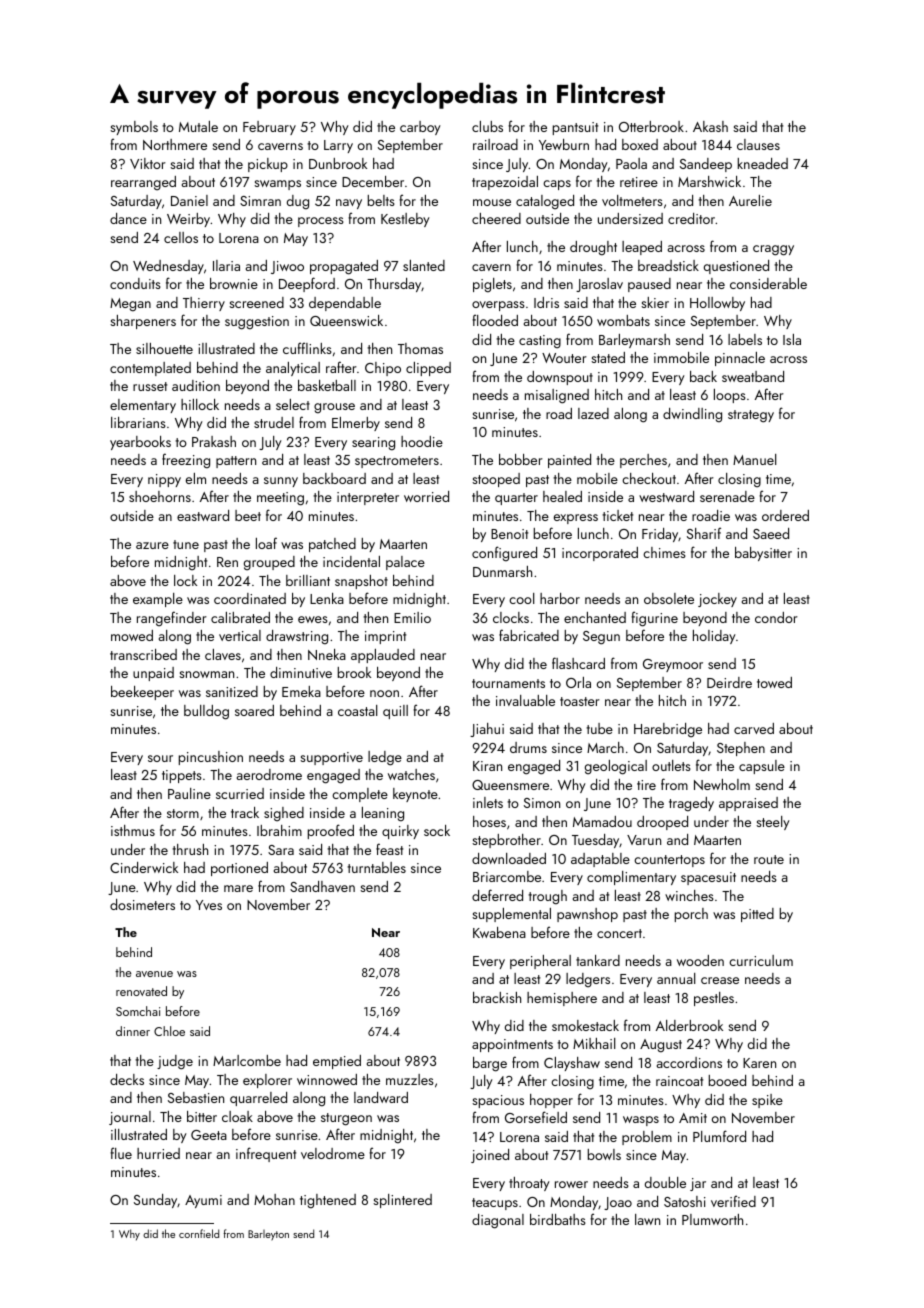 The height and width of the screenshot is (1308, 924). Describe the element at coordinates (395, 712) in the screenshot. I see `quill` at that location.
